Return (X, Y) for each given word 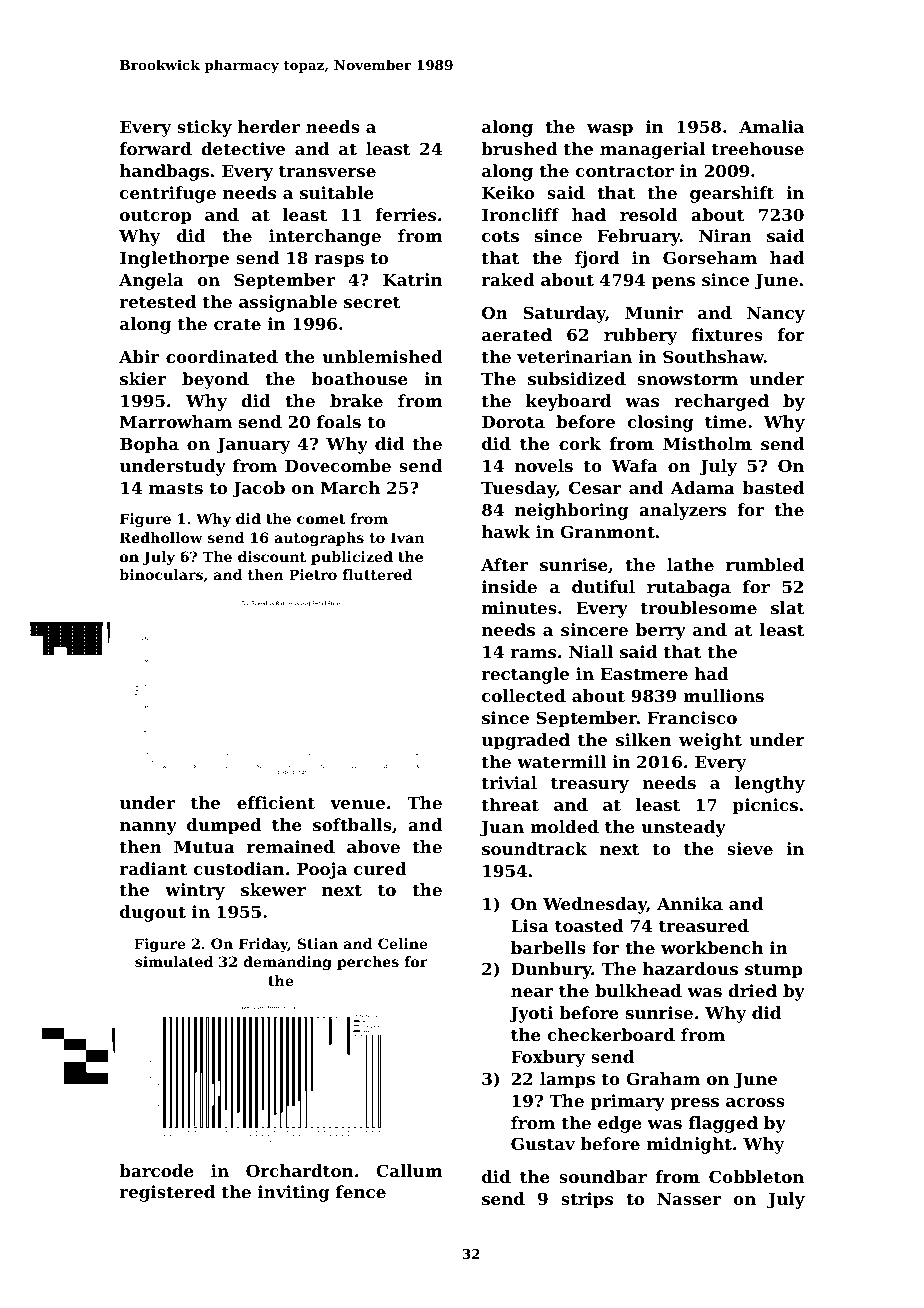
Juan (502, 829)
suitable (337, 192)
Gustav (543, 1143)
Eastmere (644, 674)
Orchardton (299, 1170)
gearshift (732, 194)
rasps (339, 261)
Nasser (689, 1199)
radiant (154, 868)
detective (243, 148)
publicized (352, 558)
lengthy (770, 784)
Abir (139, 356)
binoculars (161, 574)
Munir (654, 312)
